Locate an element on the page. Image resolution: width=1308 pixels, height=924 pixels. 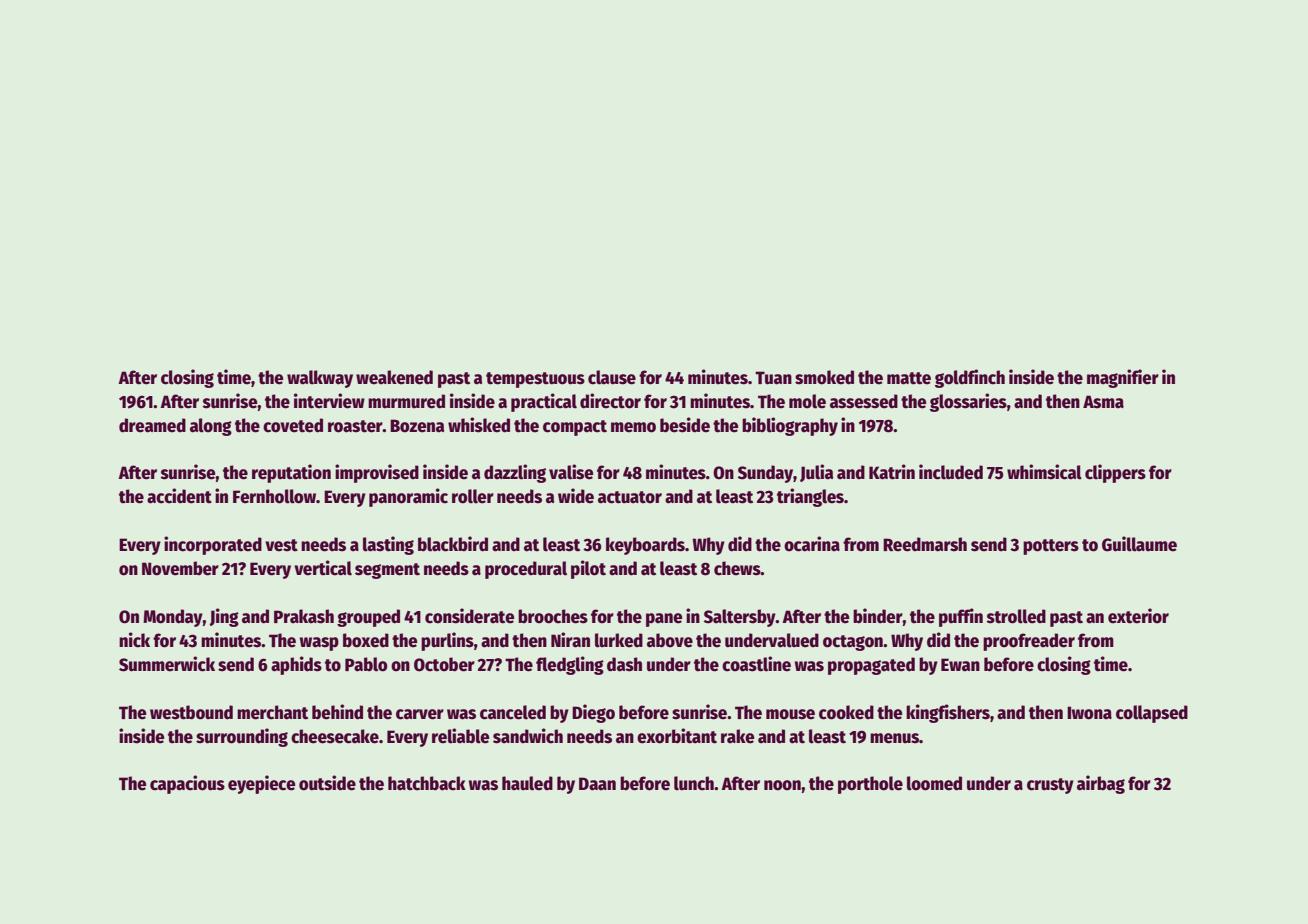
porthole is located at coordinates (870, 785).
